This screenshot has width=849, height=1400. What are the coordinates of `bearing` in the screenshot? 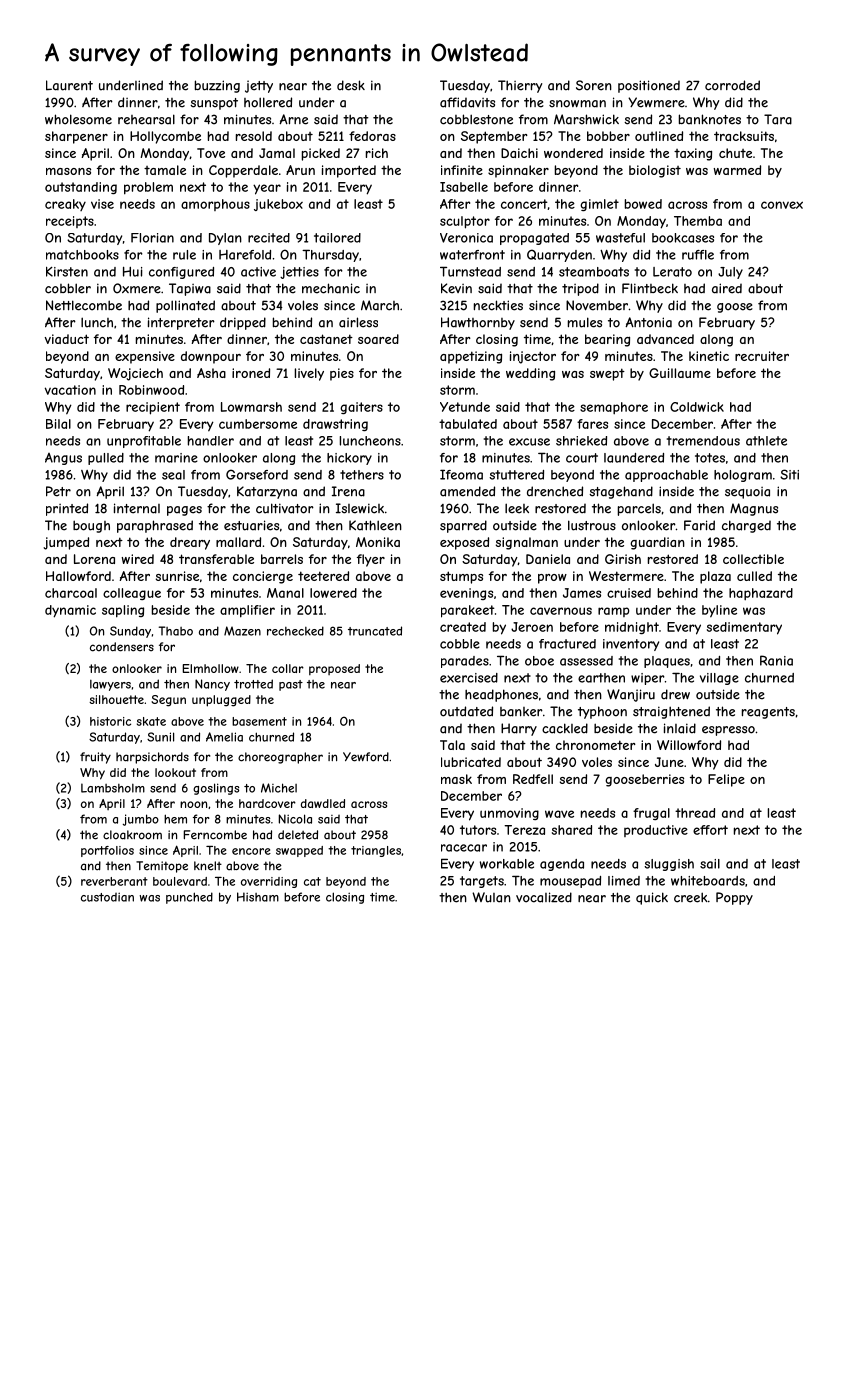 It's located at (607, 340).
